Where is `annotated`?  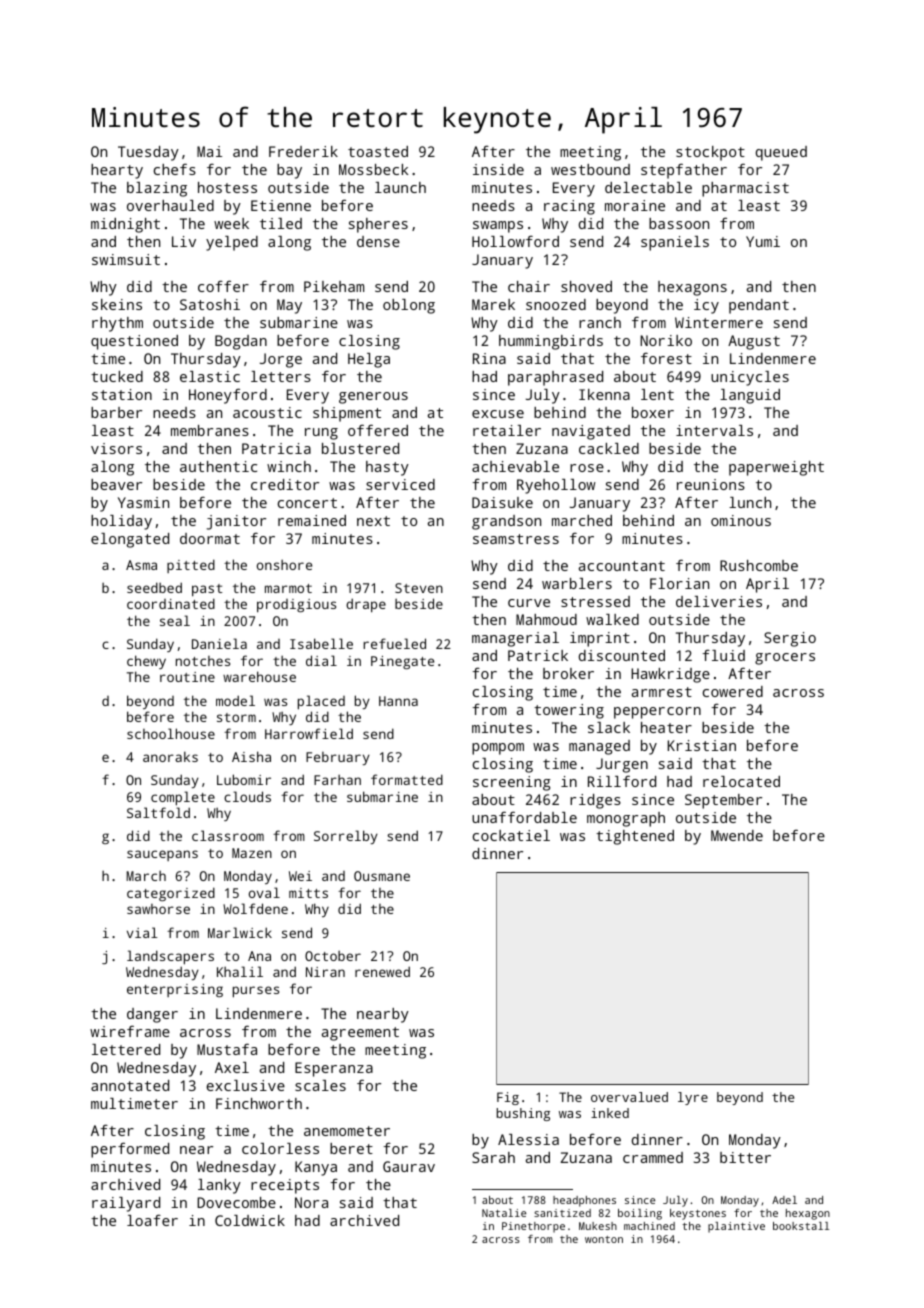
annotated is located at coordinates (130, 1085).
